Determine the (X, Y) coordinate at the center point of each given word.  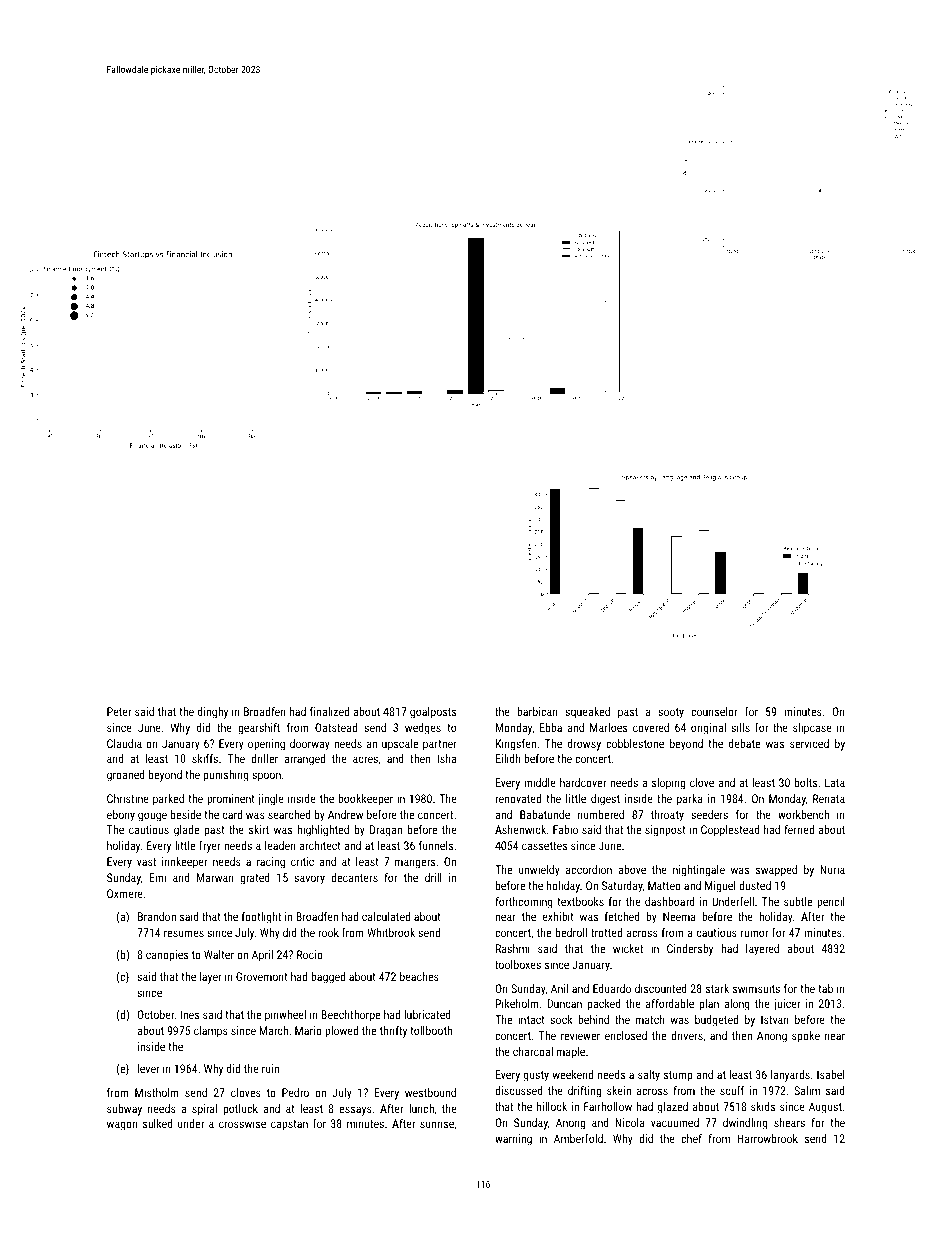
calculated (386, 916)
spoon (266, 777)
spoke (806, 1037)
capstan (289, 1125)
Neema (679, 916)
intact (531, 1019)
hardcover (583, 782)
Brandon (157, 916)
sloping (668, 784)
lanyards (790, 1076)
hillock (552, 1106)
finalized (329, 711)
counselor (714, 711)
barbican (537, 711)
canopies (167, 956)
